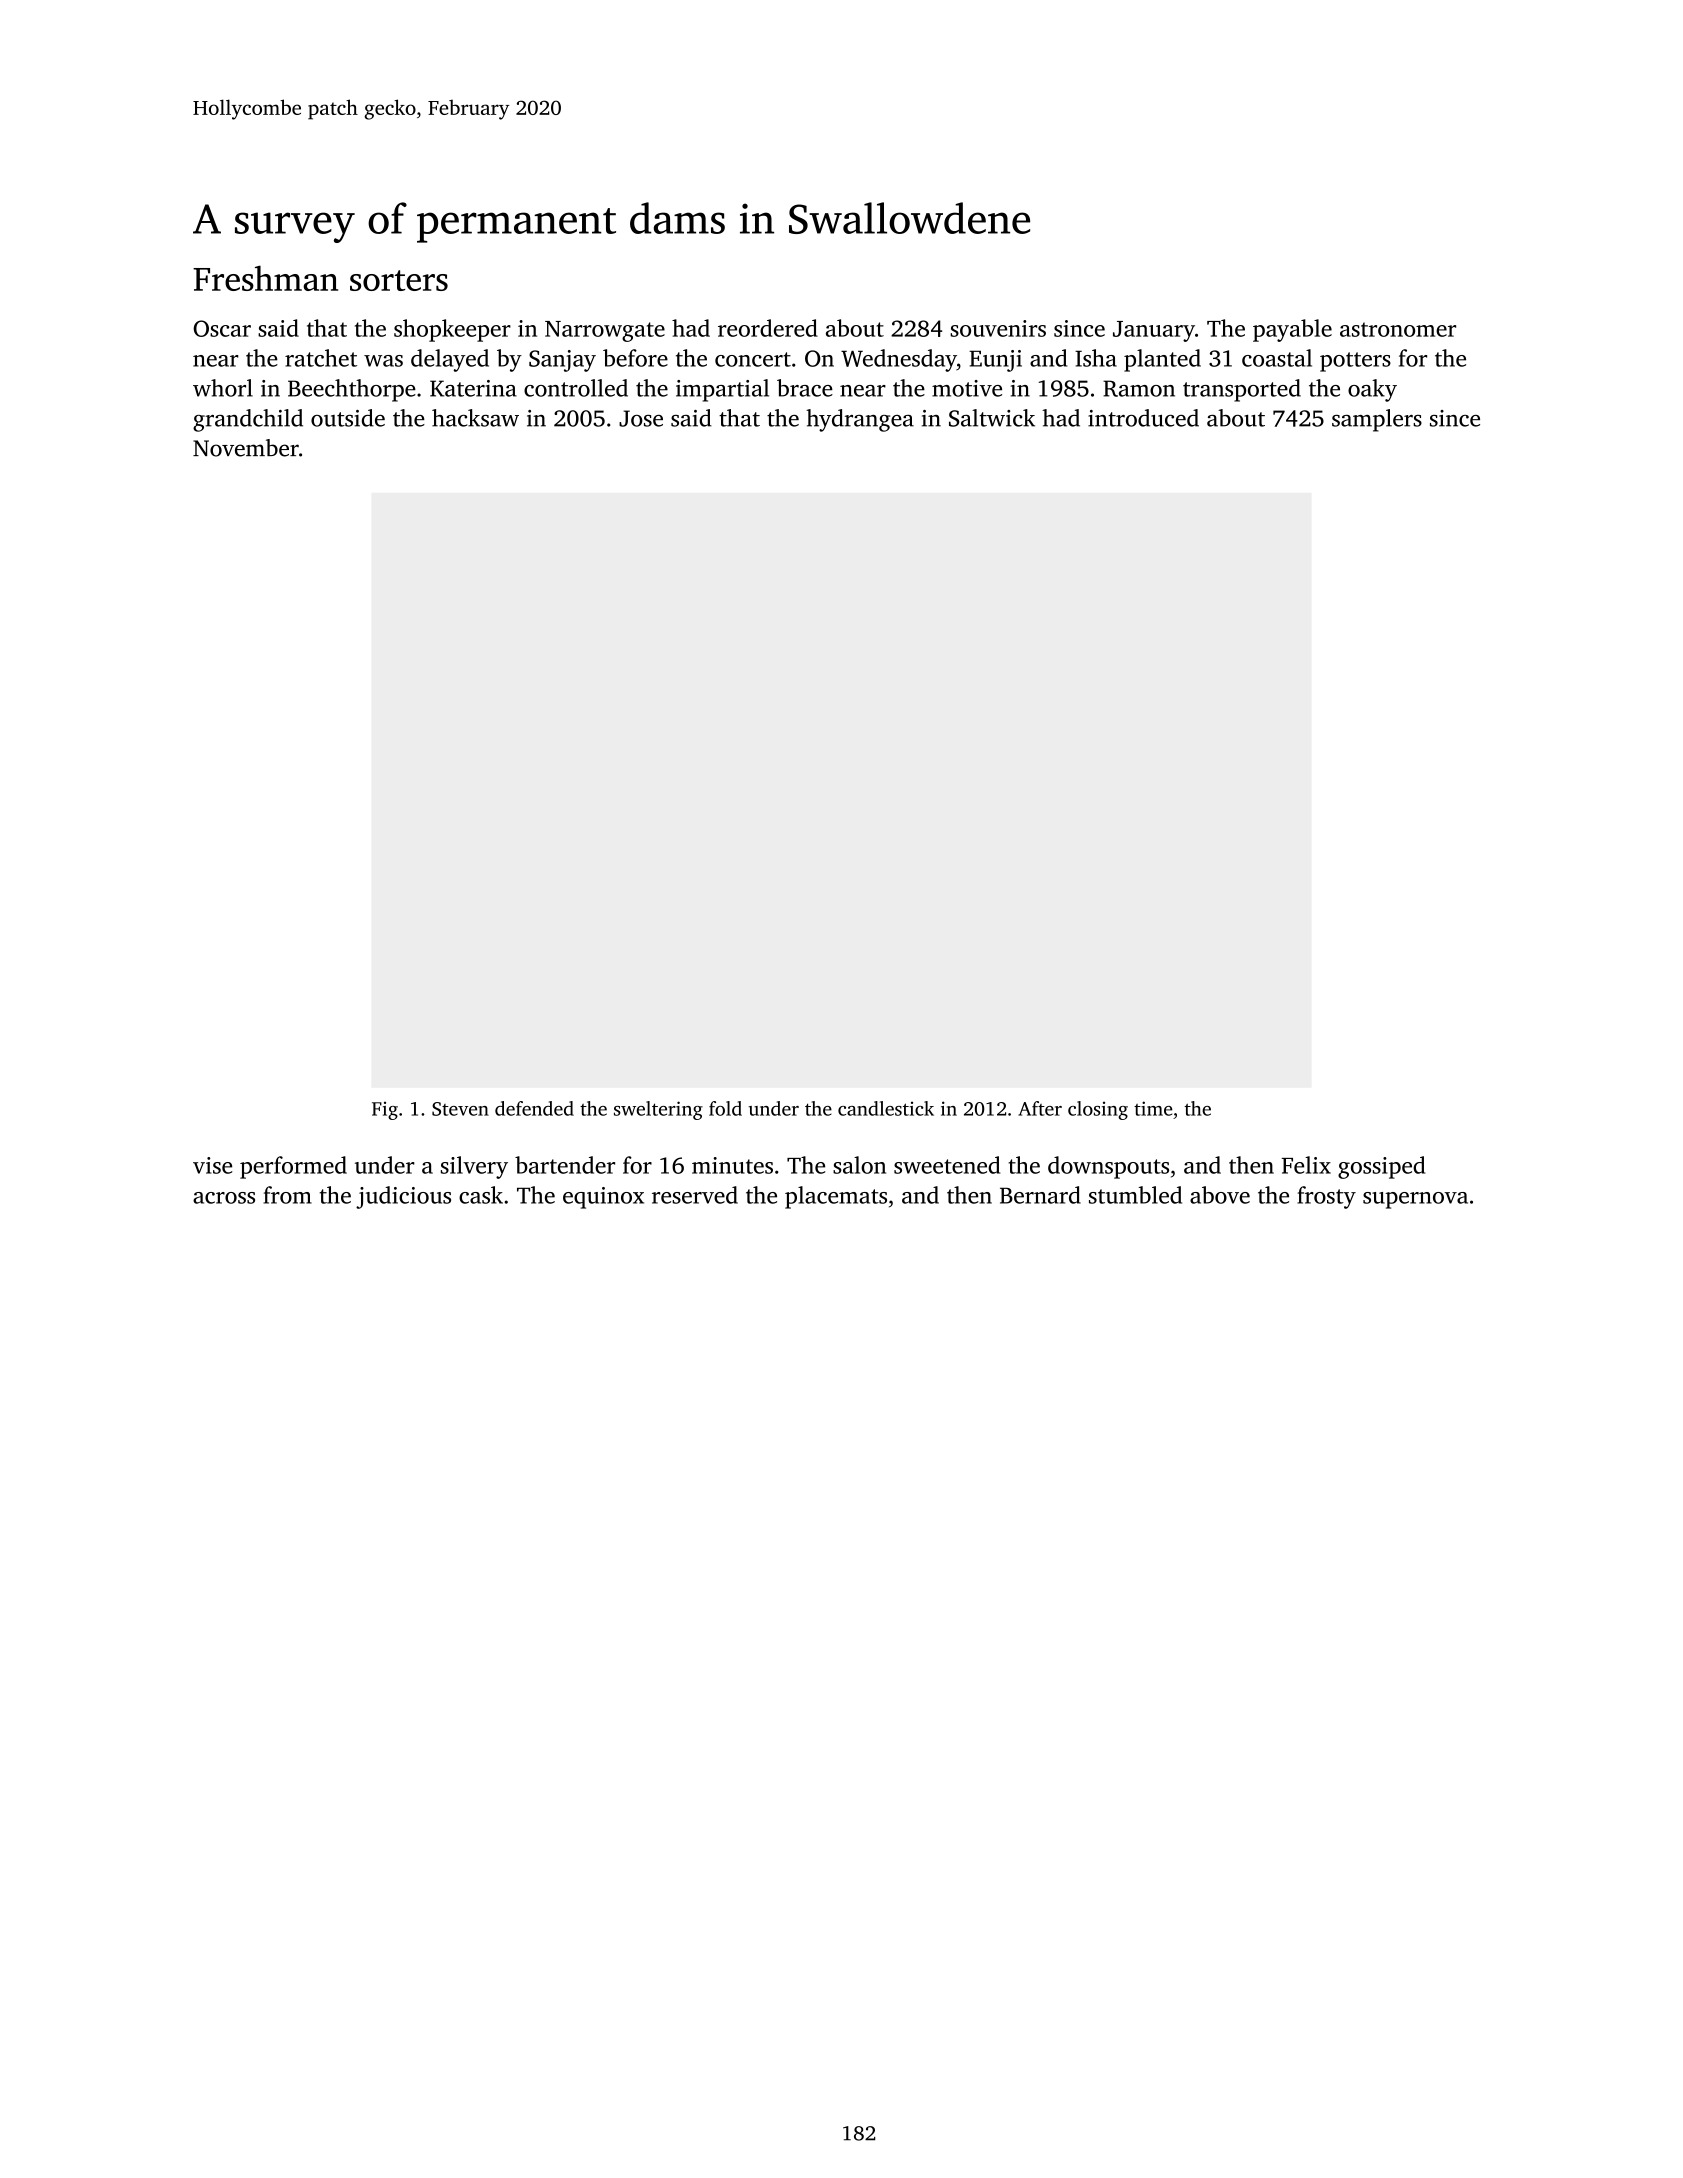 The image size is (1683, 2178). Describe the element at coordinates (460, 1109) in the image. I see `Steven` at that location.
